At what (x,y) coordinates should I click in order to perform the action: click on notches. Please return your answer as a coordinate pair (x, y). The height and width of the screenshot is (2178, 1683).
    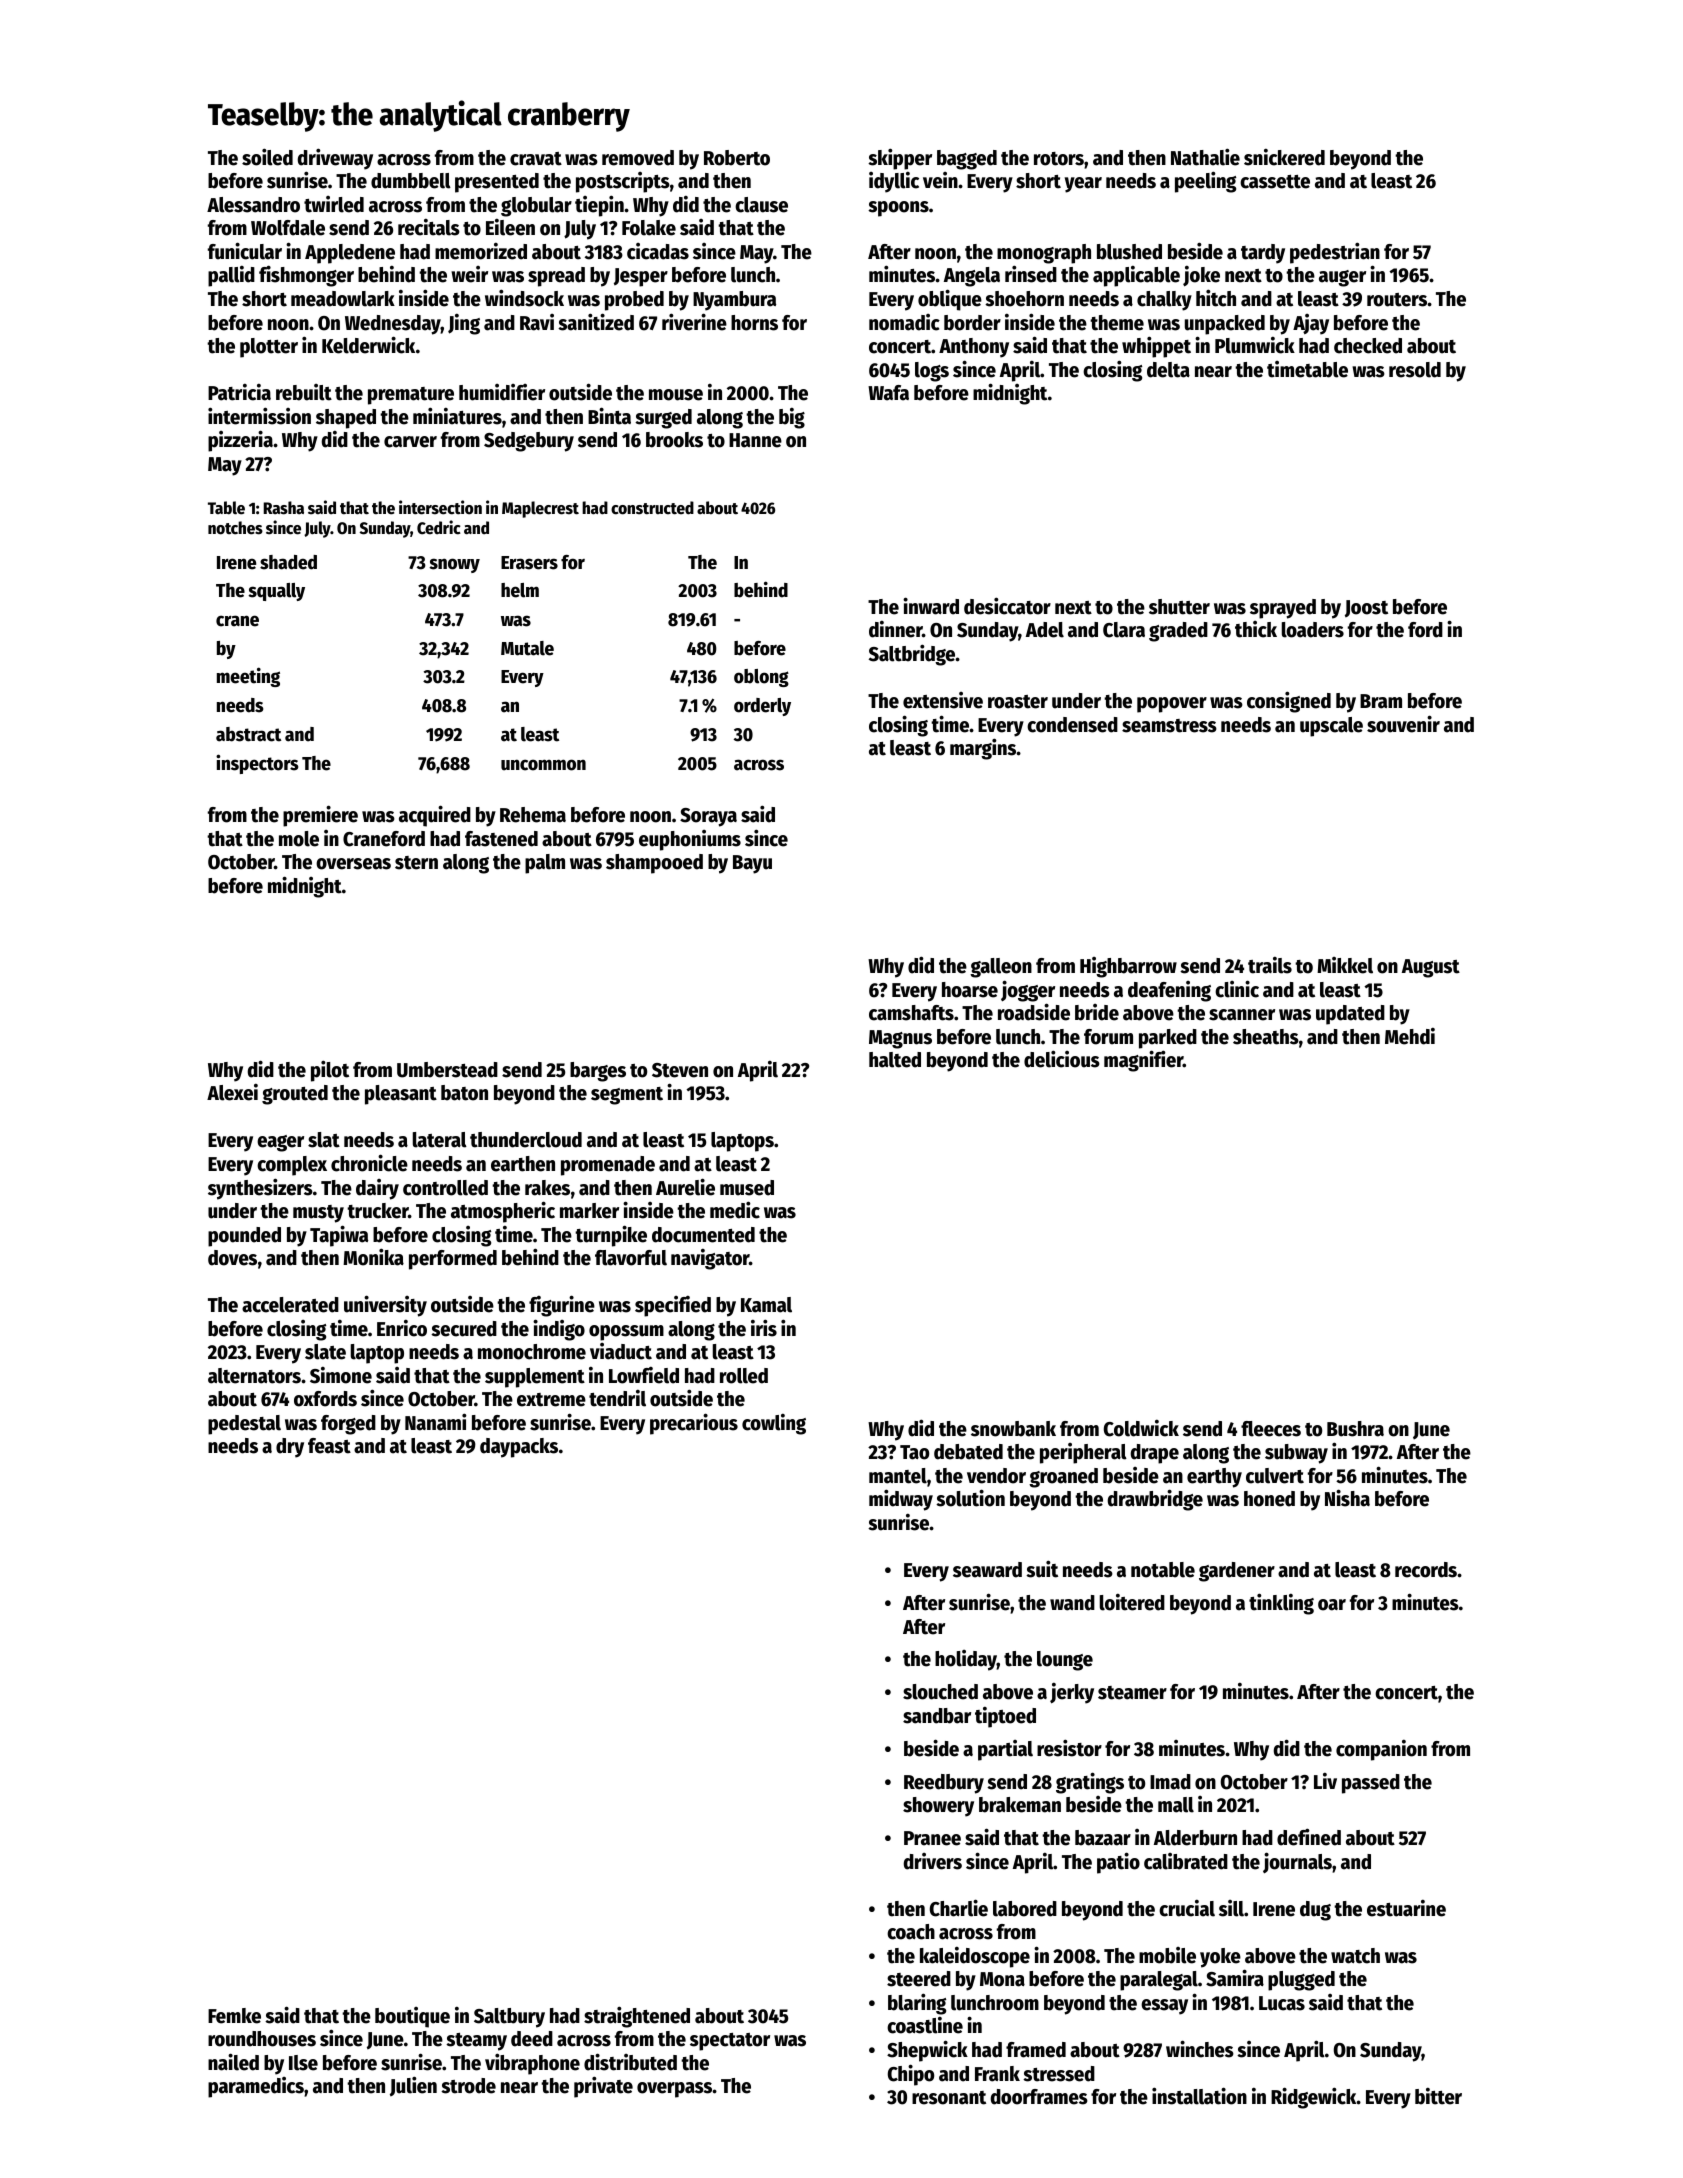
    Looking at the image, I should click on (235, 528).
